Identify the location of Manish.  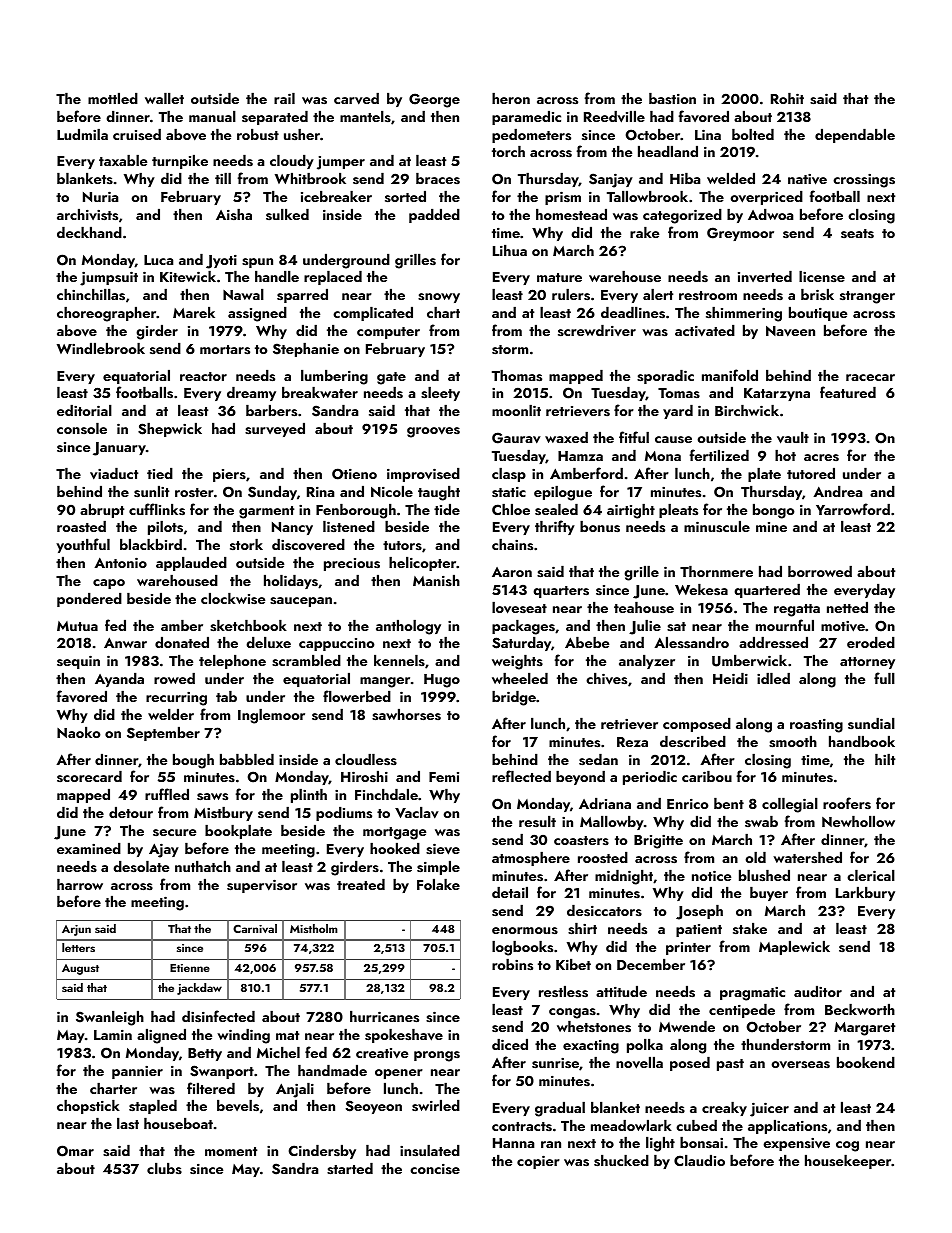
(436, 580).
